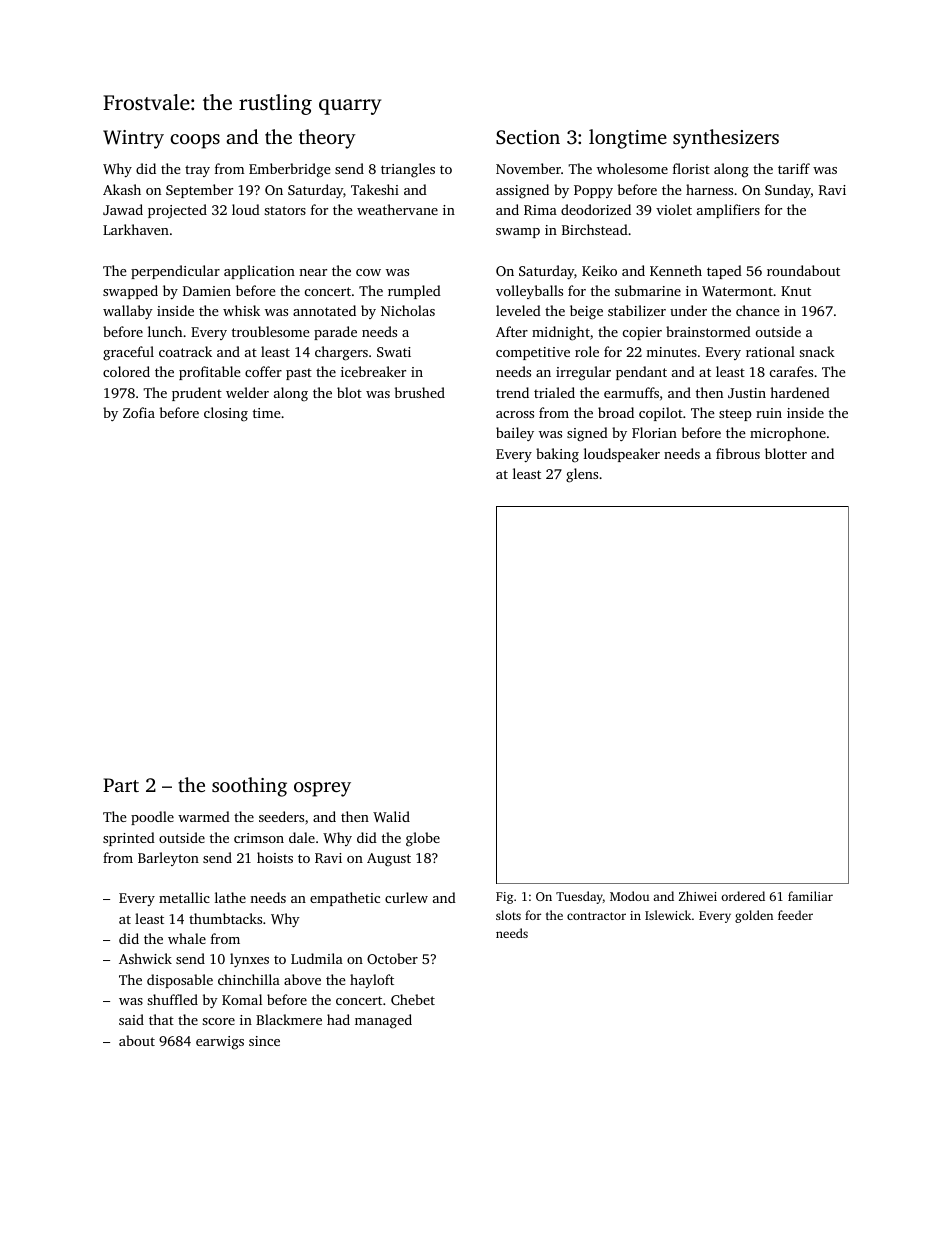  Describe the element at coordinates (121, 785) in the page. I see `Part` at that location.
